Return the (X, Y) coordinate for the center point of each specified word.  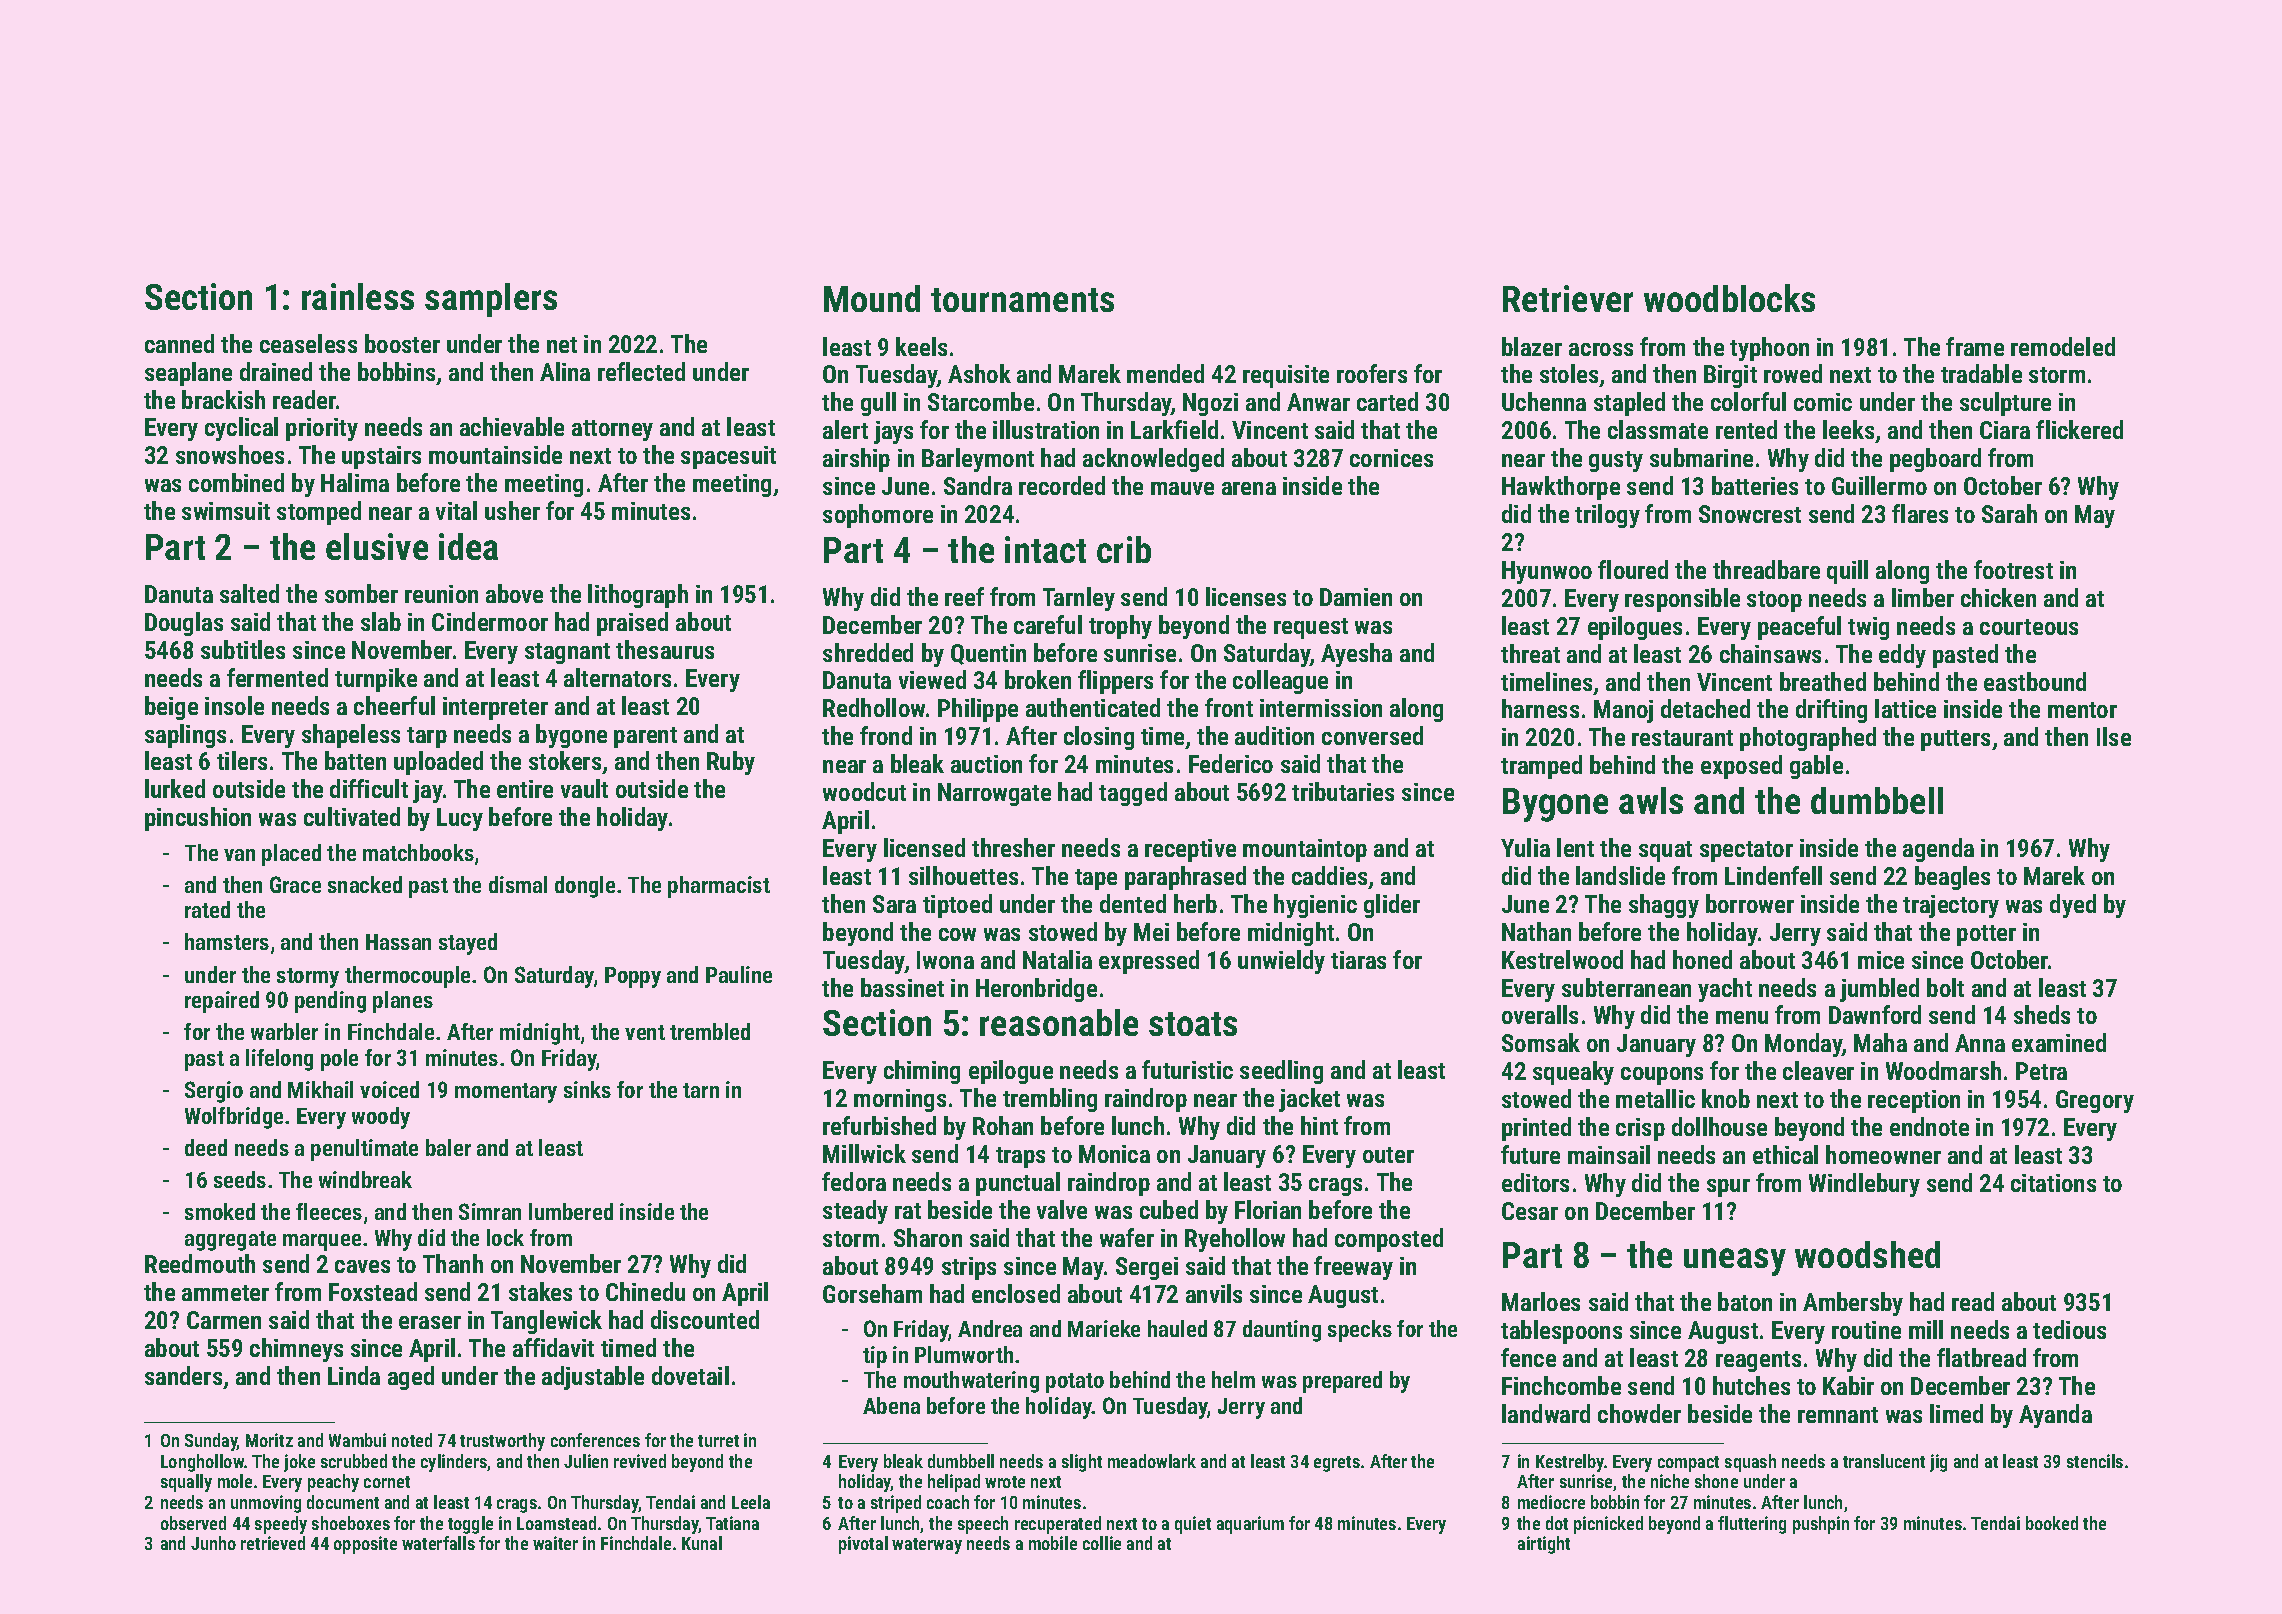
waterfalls (438, 1543)
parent (645, 737)
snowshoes (230, 454)
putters (1955, 740)
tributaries (1343, 791)
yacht (1725, 990)
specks (1360, 1331)
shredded (868, 652)
